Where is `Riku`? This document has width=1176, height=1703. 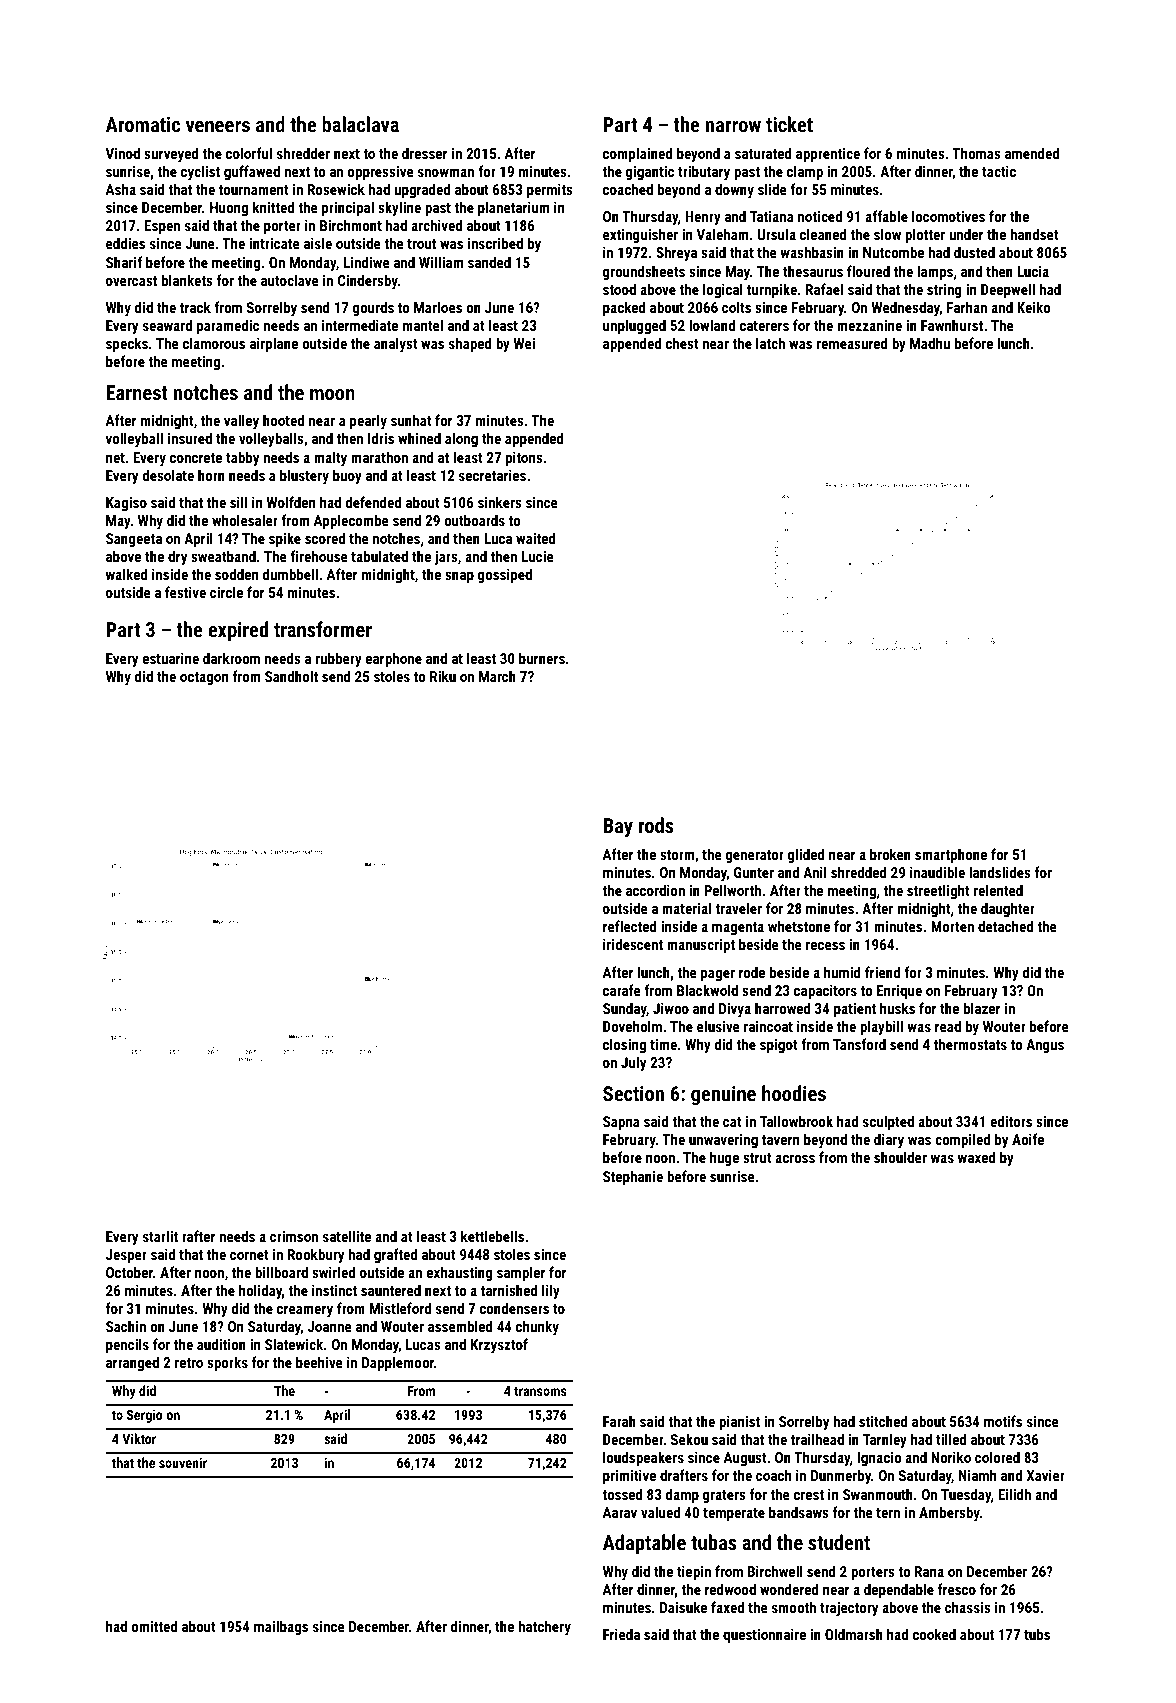 Riku is located at coordinates (443, 676).
